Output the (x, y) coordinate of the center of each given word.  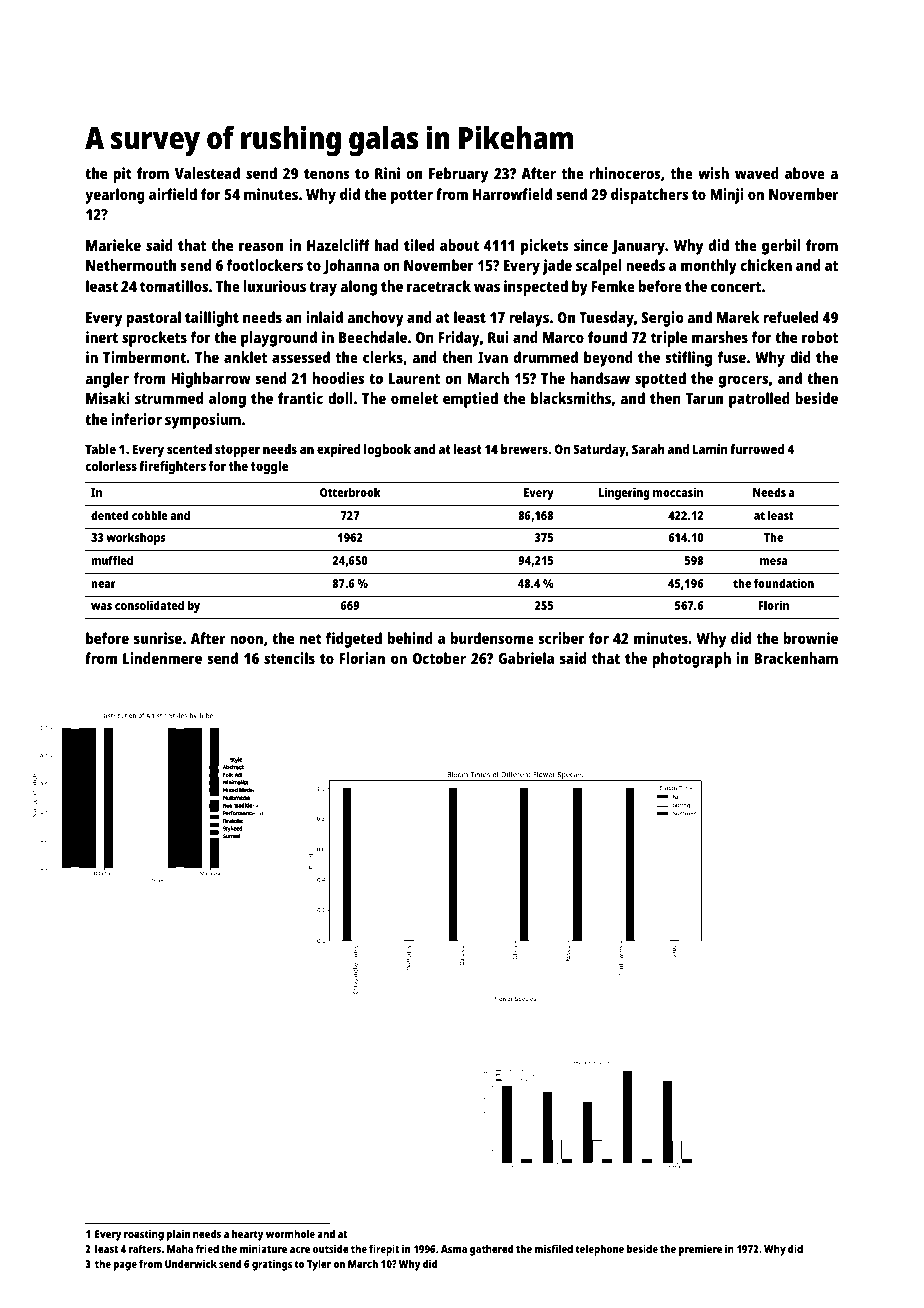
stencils (289, 658)
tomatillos (174, 286)
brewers (524, 449)
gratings (272, 1265)
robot (820, 337)
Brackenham (796, 658)
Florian (362, 658)
